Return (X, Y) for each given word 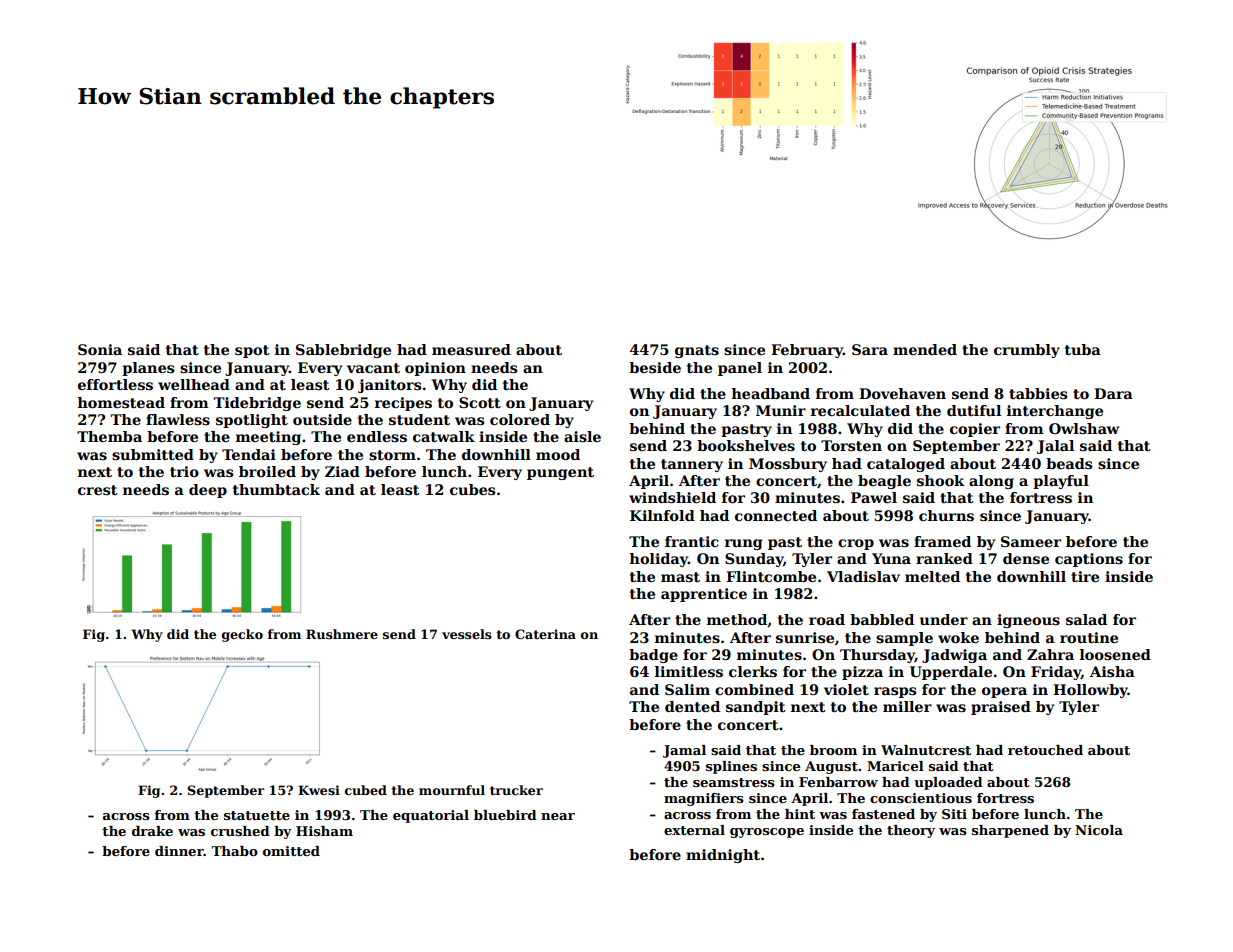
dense (1026, 558)
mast (680, 577)
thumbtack (276, 489)
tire (1085, 576)
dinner (179, 851)
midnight (723, 856)
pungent (560, 473)
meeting (268, 438)
